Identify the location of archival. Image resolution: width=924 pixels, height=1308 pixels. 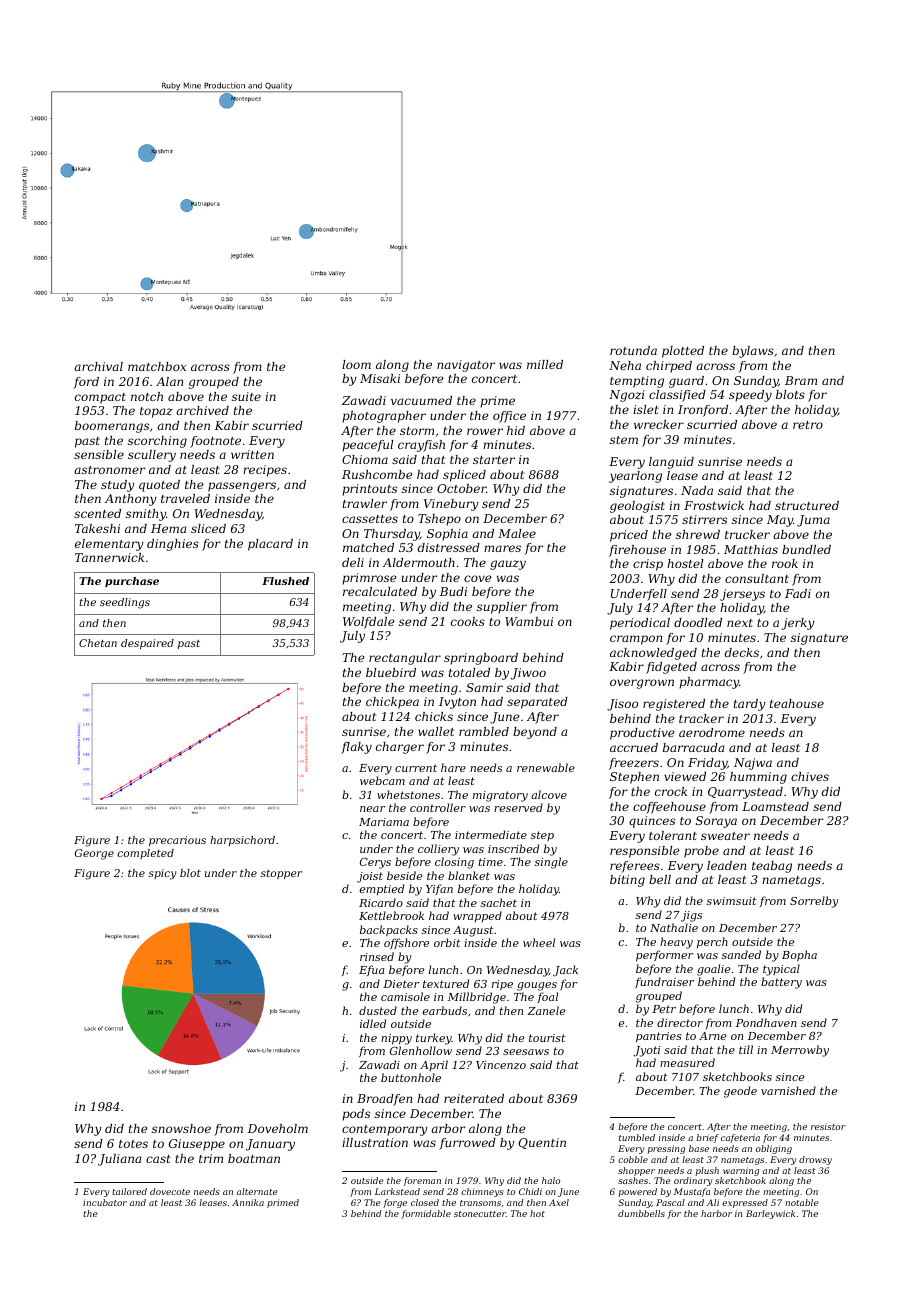
(98, 366).
